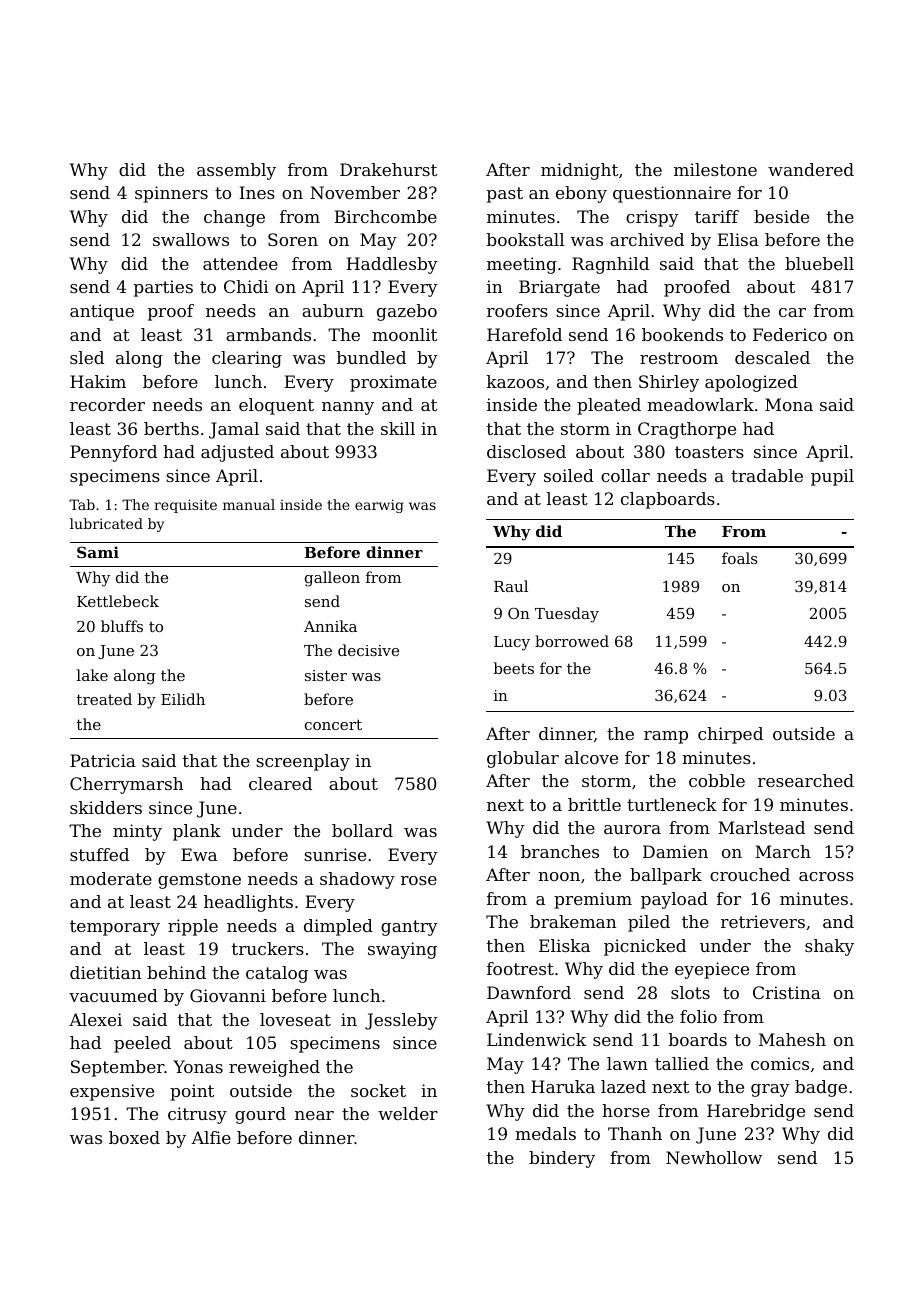 The width and height of the document is (924, 1311). What do you see at coordinates (134, 1137) in the document?
I see `boxed` at bounding box center [134, 1137].
